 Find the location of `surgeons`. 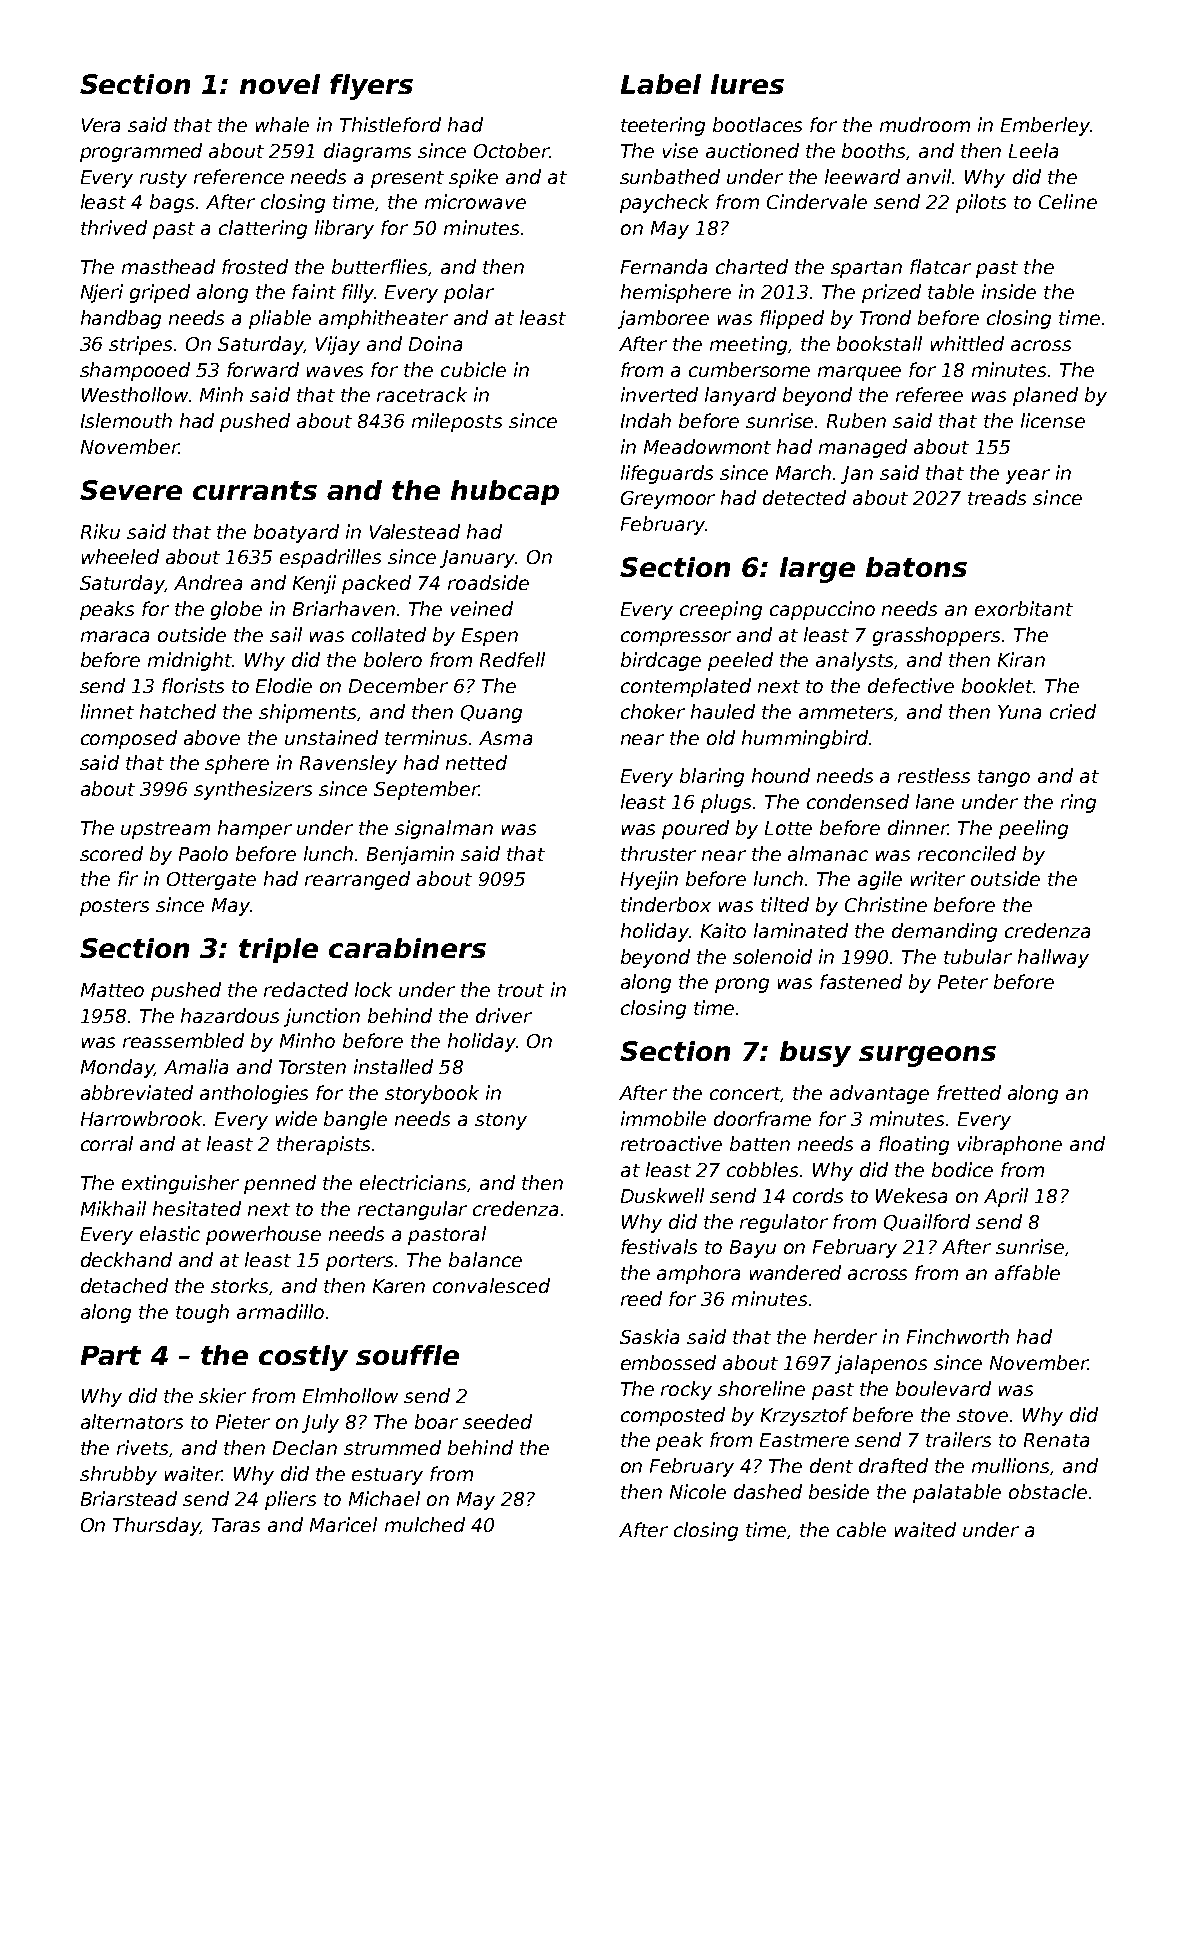

surgeons is located at coordinates (927, 1056).
